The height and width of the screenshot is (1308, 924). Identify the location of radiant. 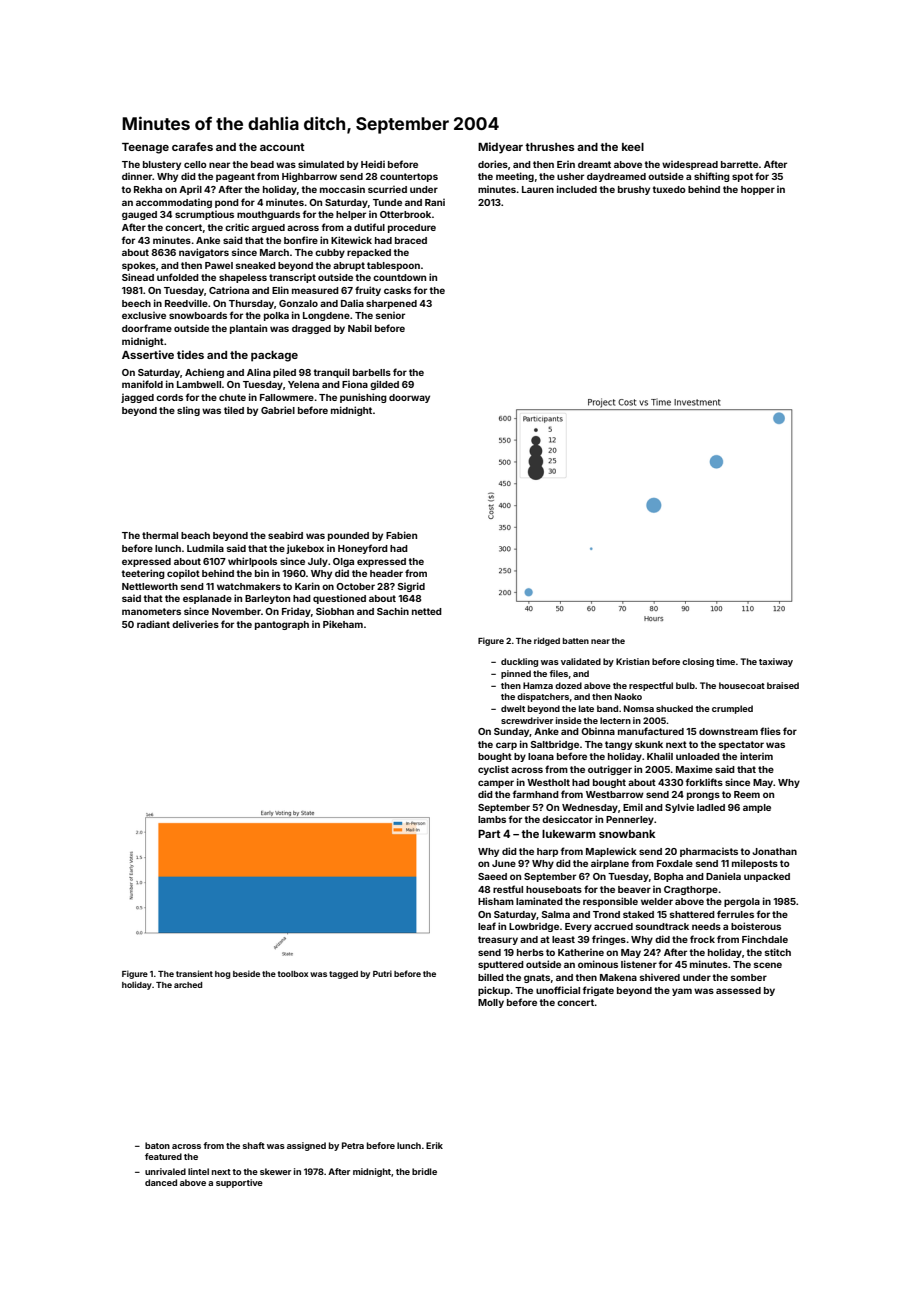
(153, 624).
